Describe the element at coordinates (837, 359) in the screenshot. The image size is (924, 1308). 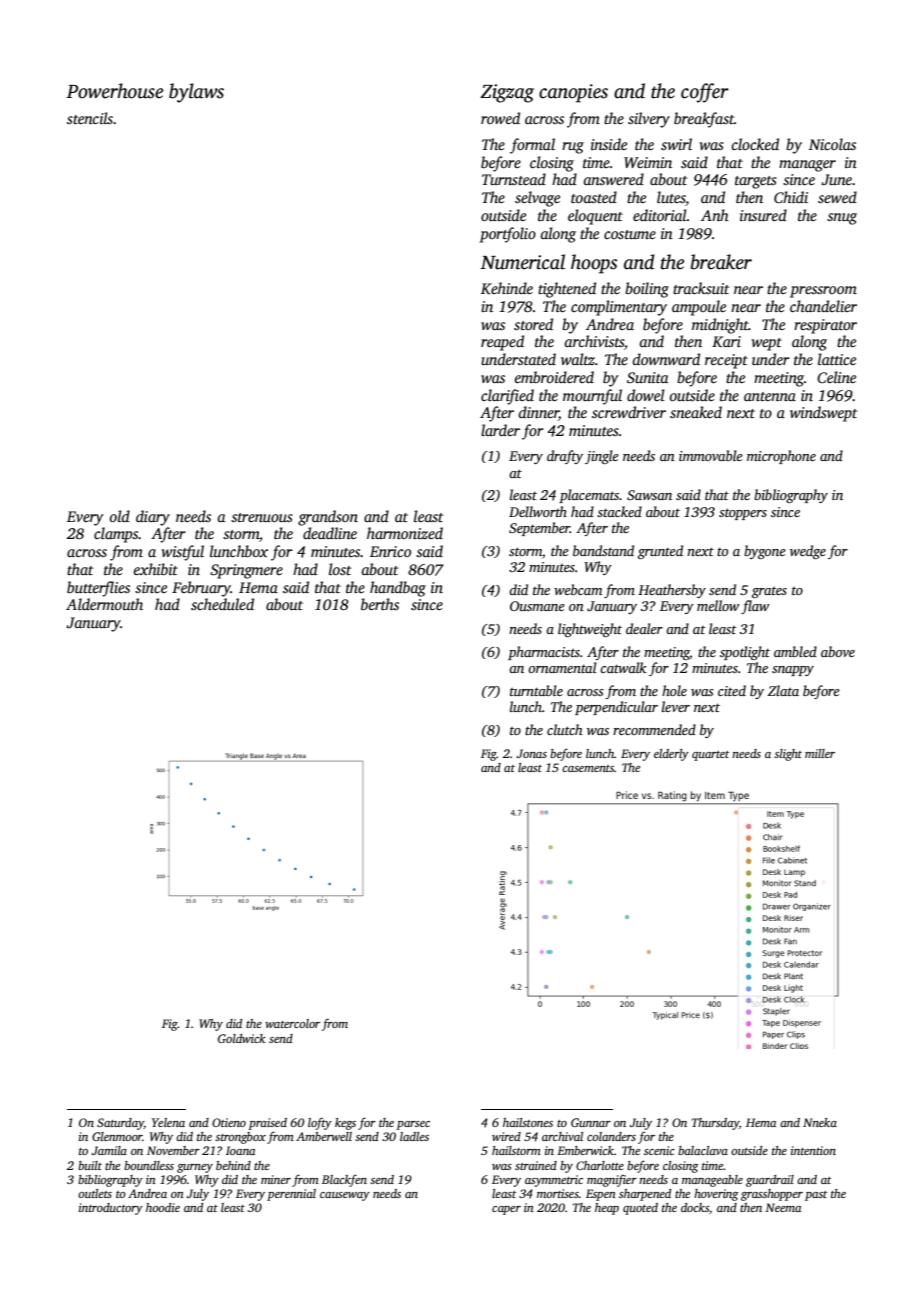
I see `lattice` at that location.
